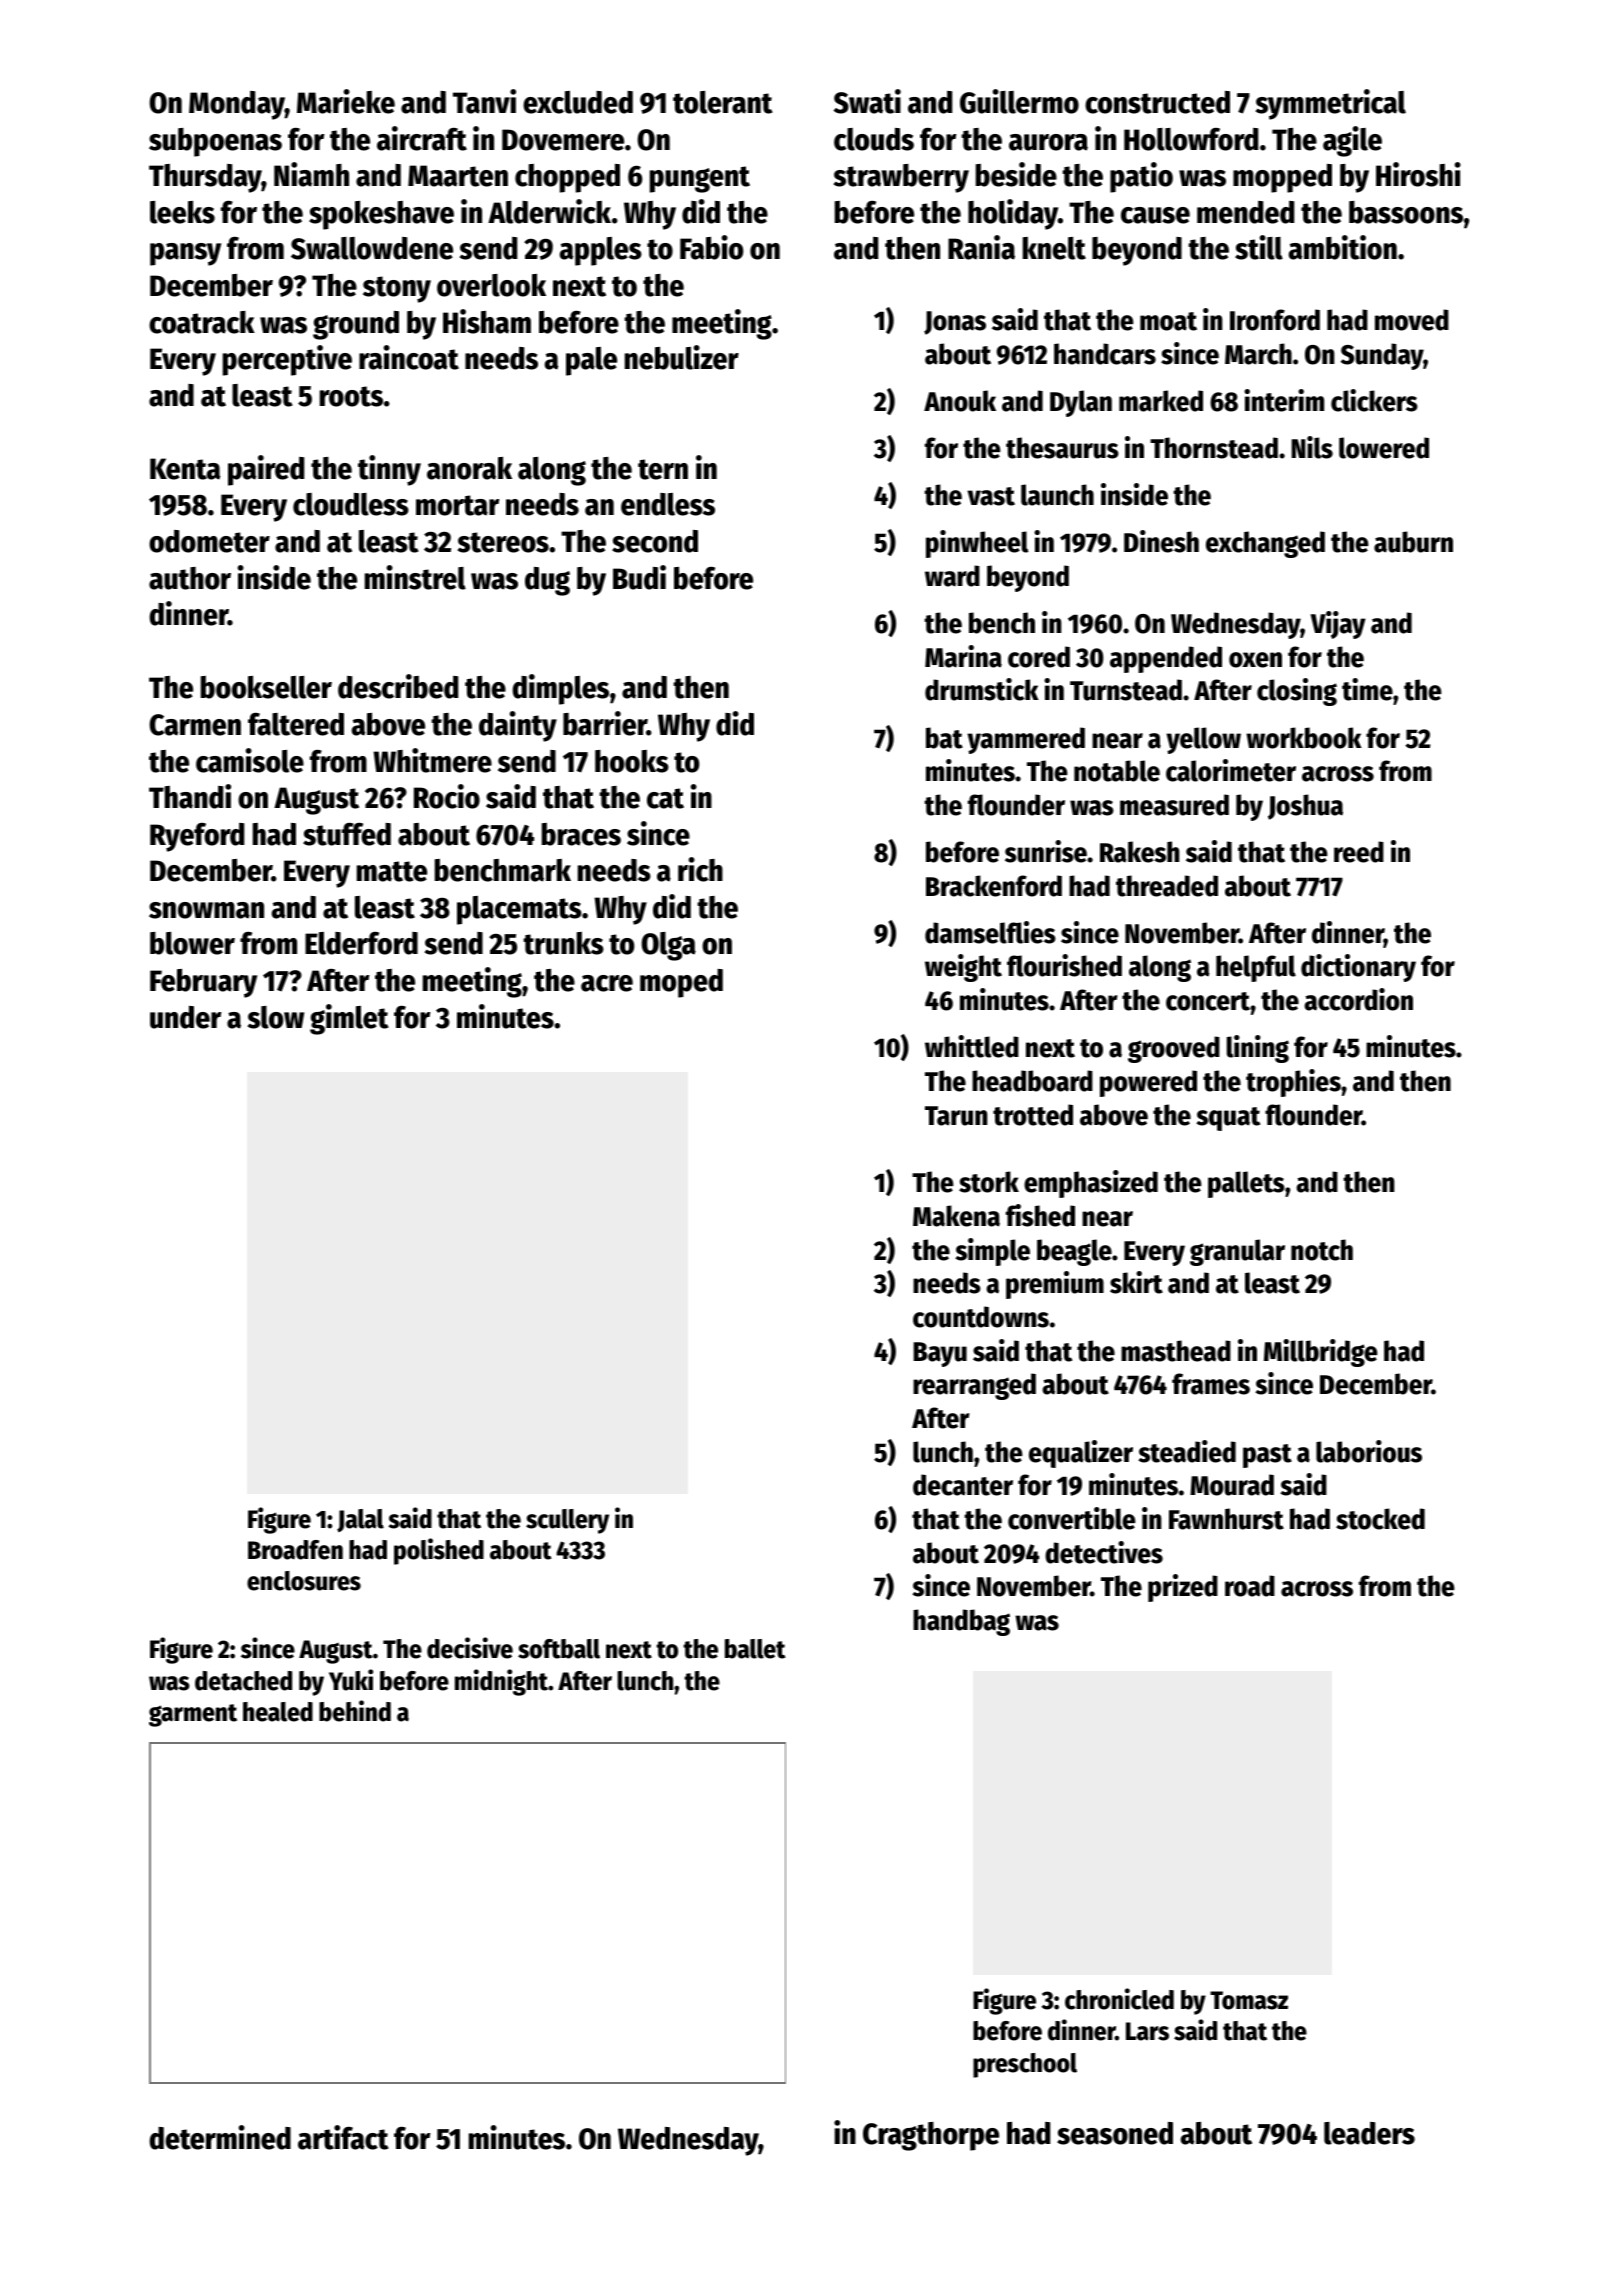  Describe the element at coordinates (1275, 320) in the screenshot. I see `Ironford` at that location.
